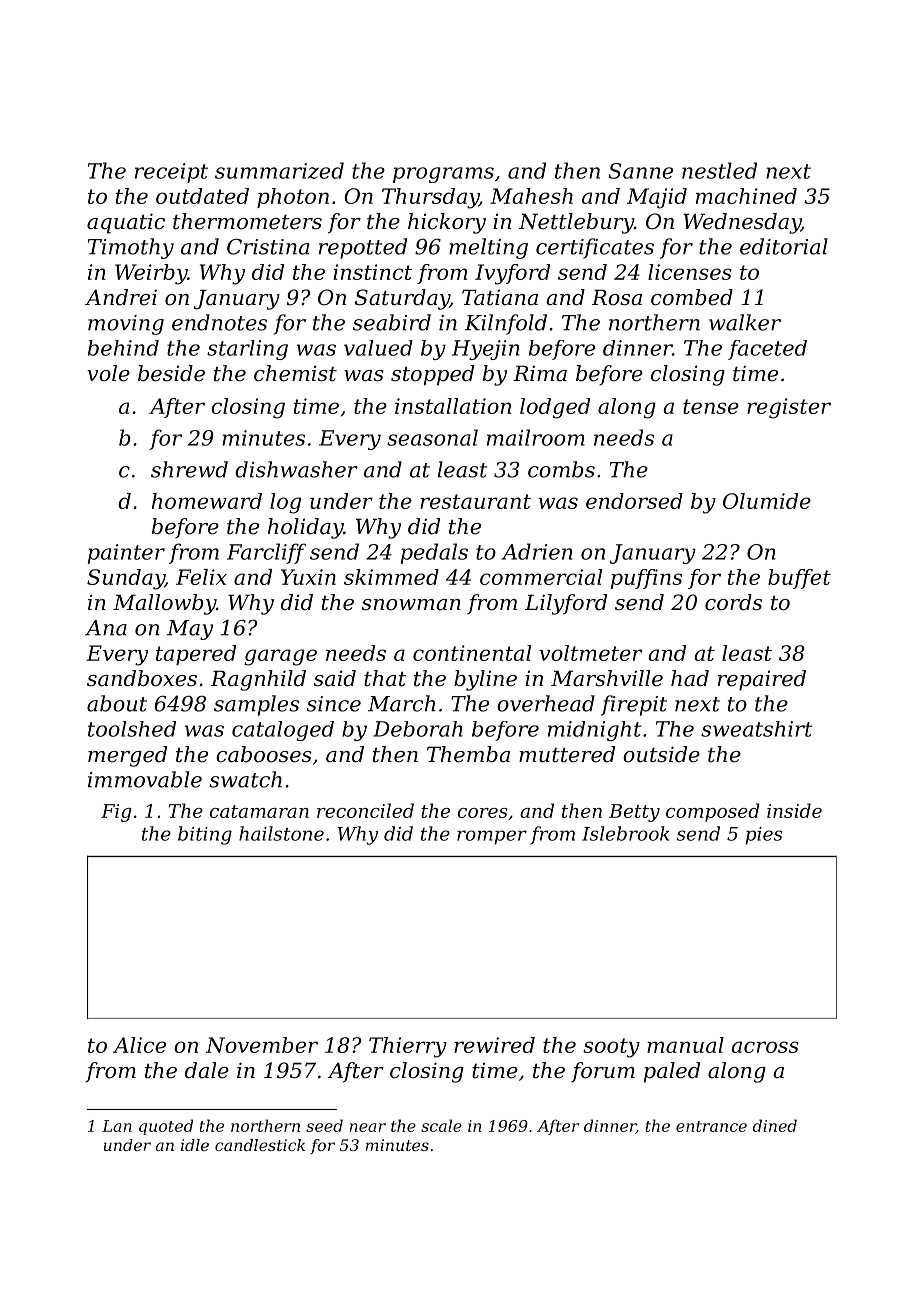  What do you see at coordinates (625, 833) in the page?
I see `Islebrook` at bounding box center [625, 833].
